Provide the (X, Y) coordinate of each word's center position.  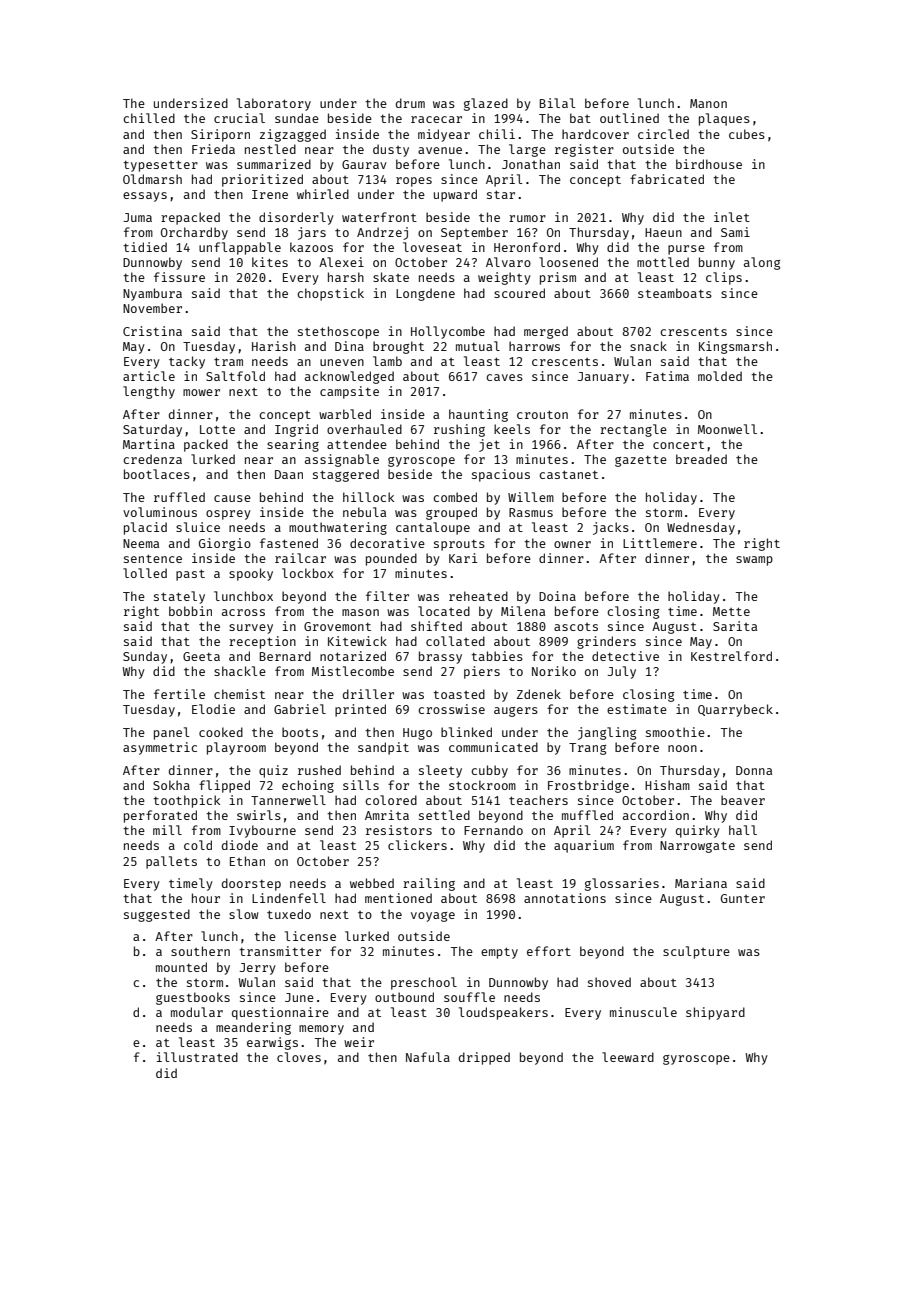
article (149, 376)
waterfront (379, 217)
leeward (628, 1057)
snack (648, 346)
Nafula (428, 1057)
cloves (299, 1057)
